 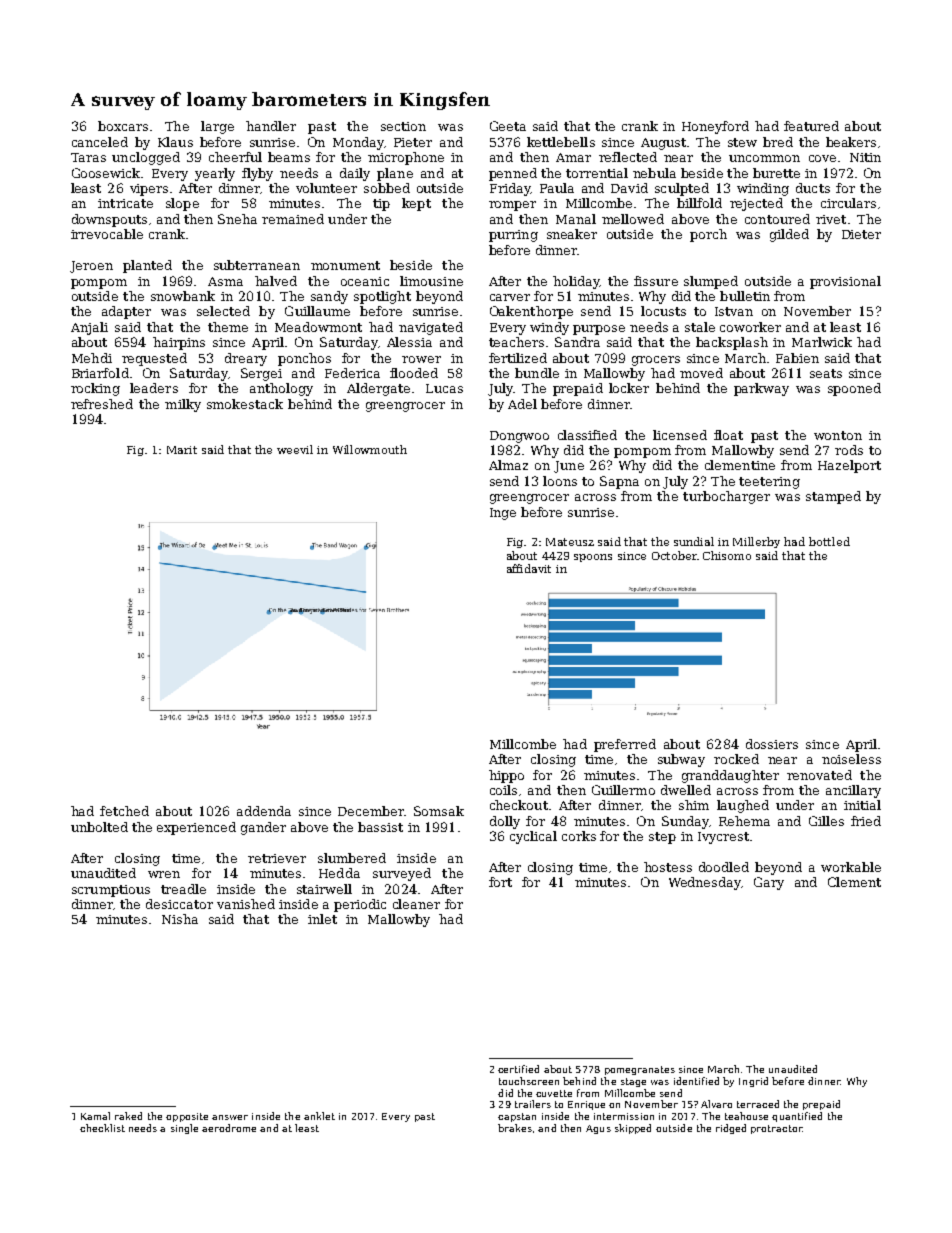 I want to click on winding, so click(x=763, y=189).
